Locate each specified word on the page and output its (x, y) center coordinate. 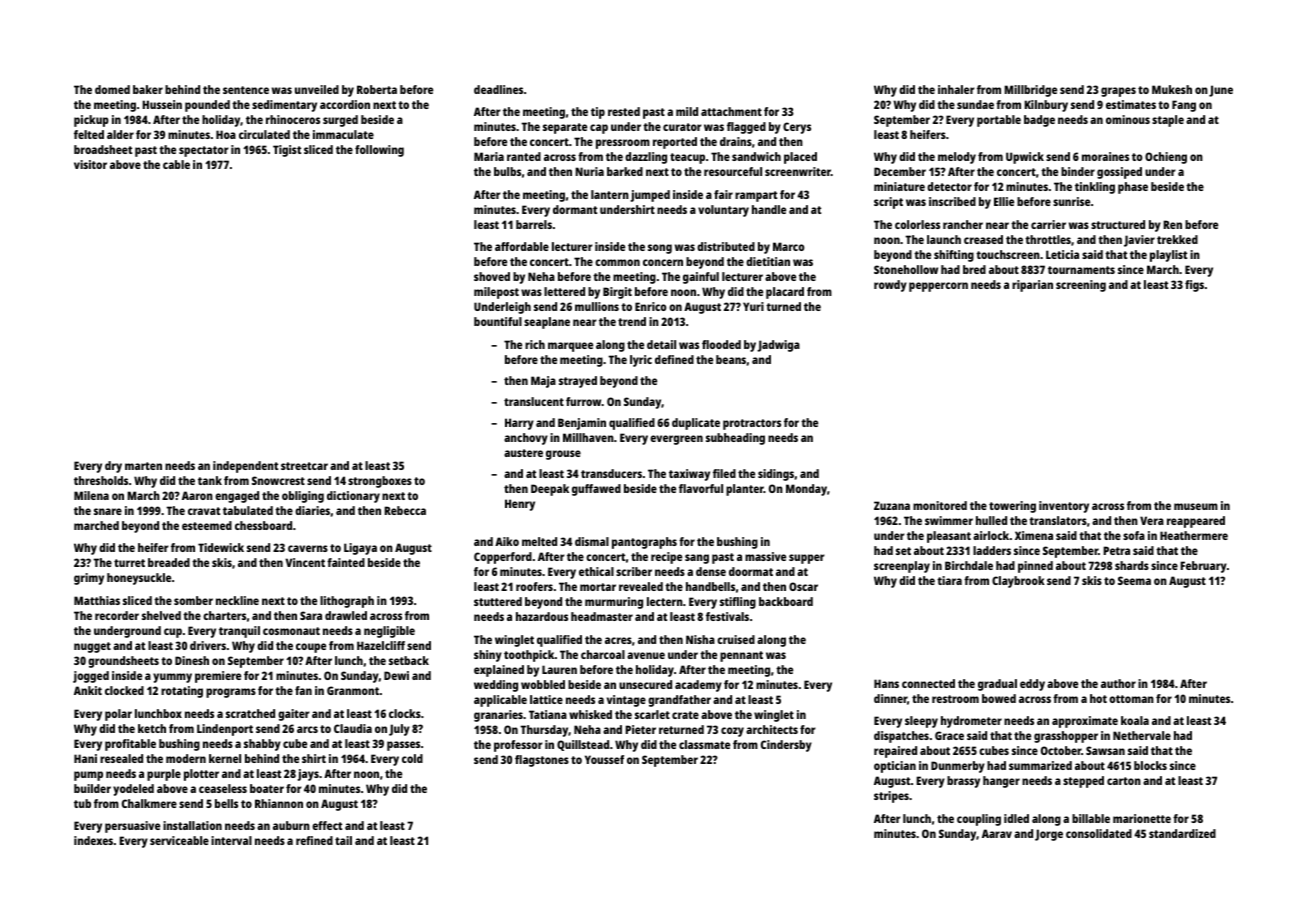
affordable (522, 246)
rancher (963, 224)
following (379, 151)
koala (1135, 720)
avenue (646, 655)
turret (129, 563)
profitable (130, 745)
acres (618, 640)
